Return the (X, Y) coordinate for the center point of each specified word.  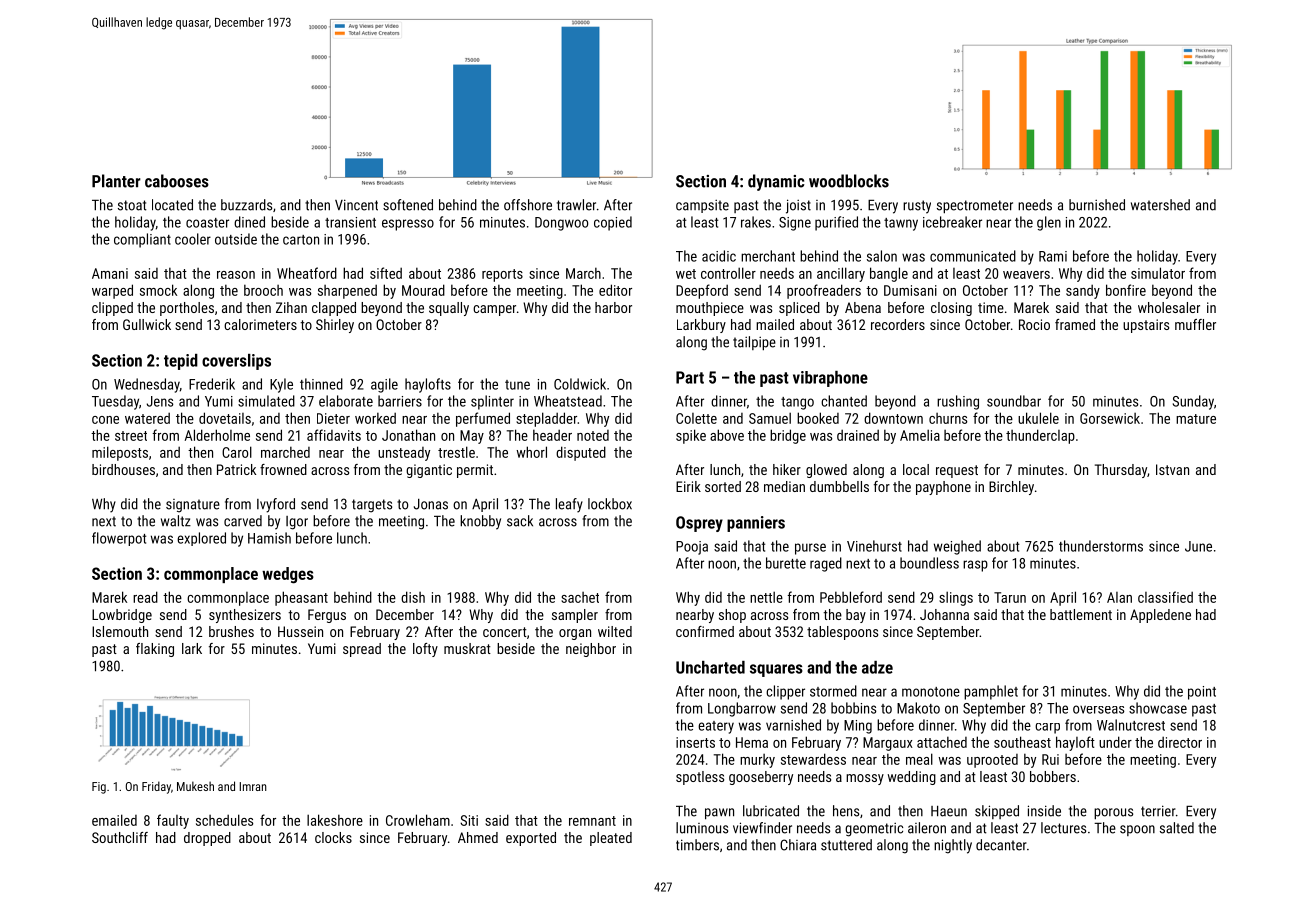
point (1202, 693)
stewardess (813, 759)
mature (1196, 419)
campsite (702, 206)
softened (408, 205)
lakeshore (335, 820)
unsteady (404, 454)
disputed (581, 453)
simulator (1158, 273)
